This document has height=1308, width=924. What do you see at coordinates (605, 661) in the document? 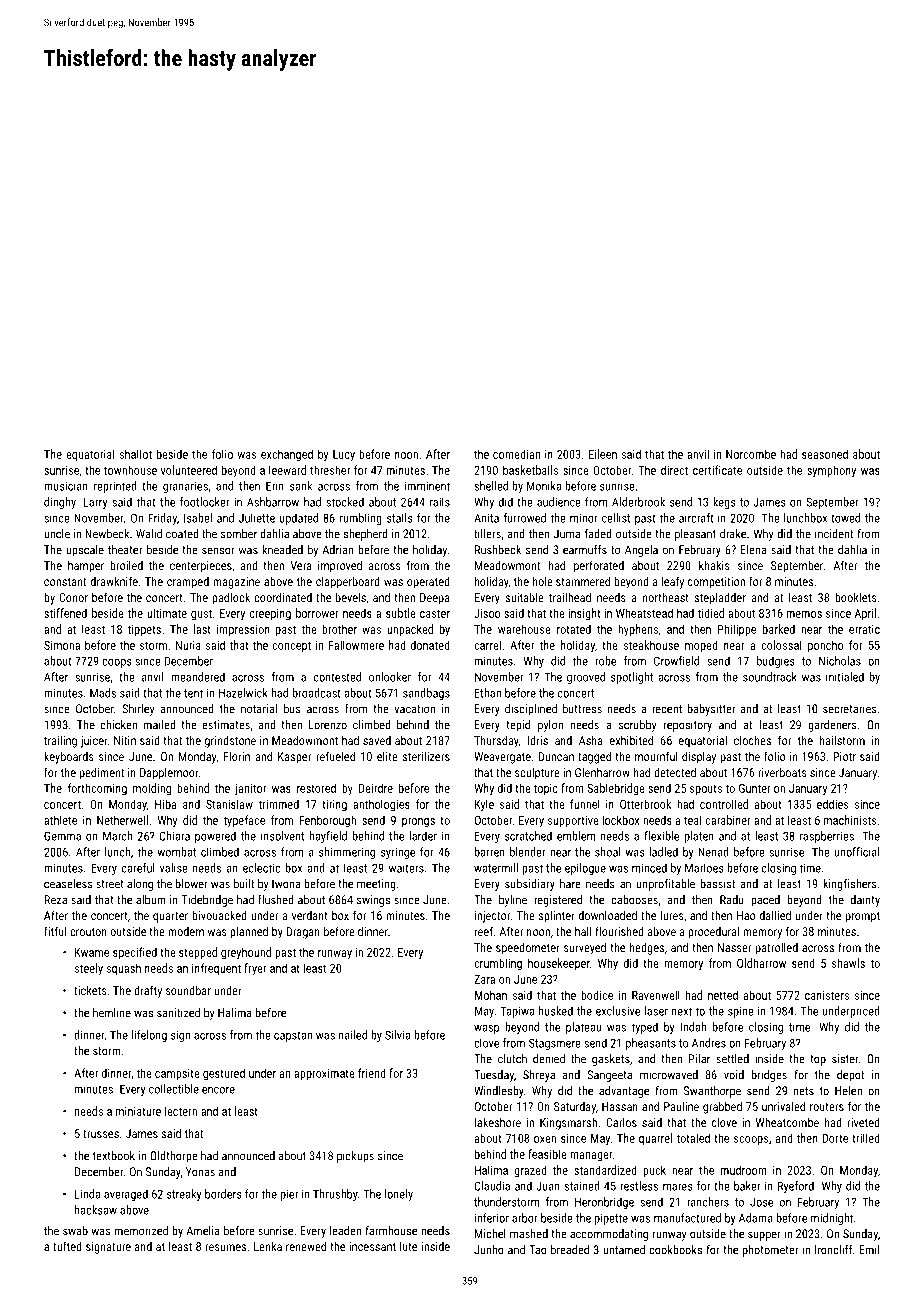
I see `robe` at bounding box center [605, 661].
